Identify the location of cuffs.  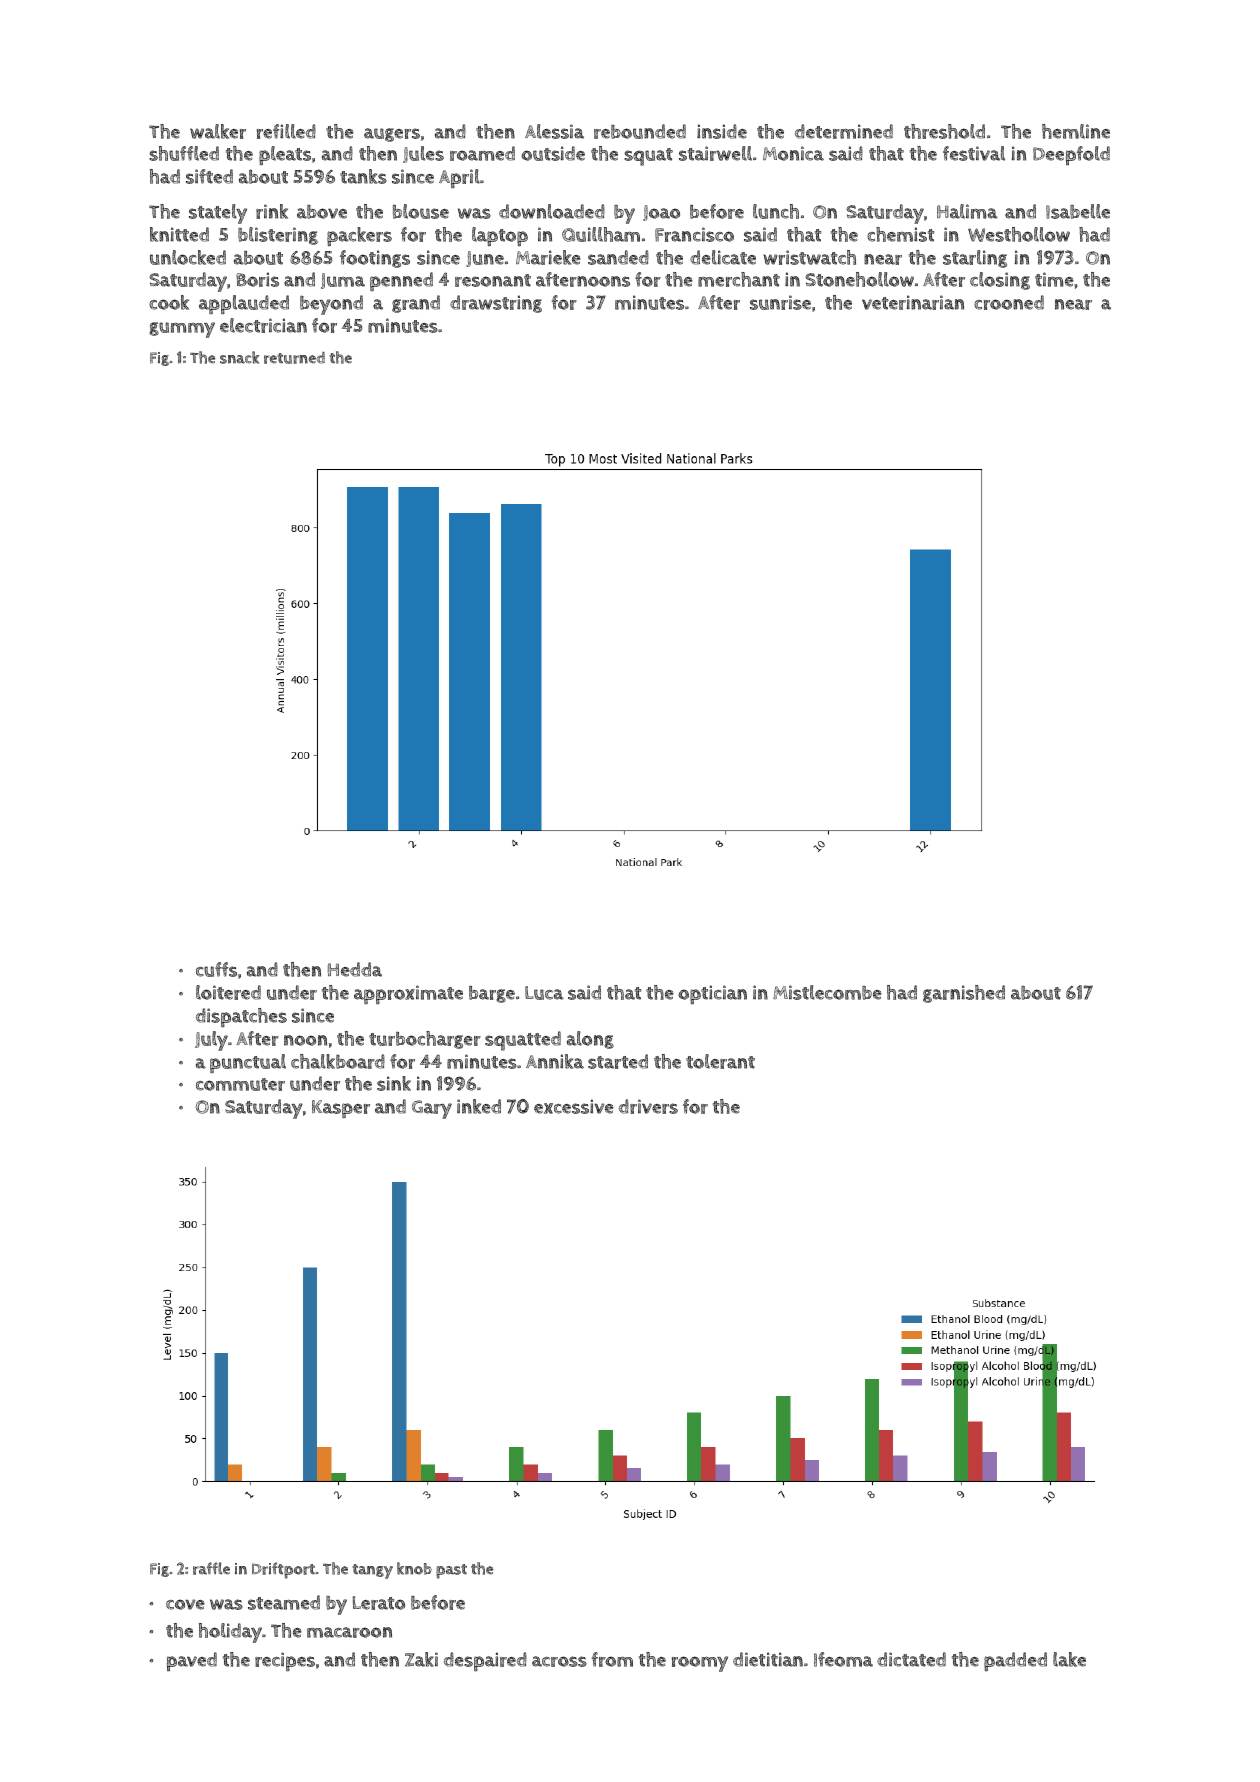
(216, 969).
